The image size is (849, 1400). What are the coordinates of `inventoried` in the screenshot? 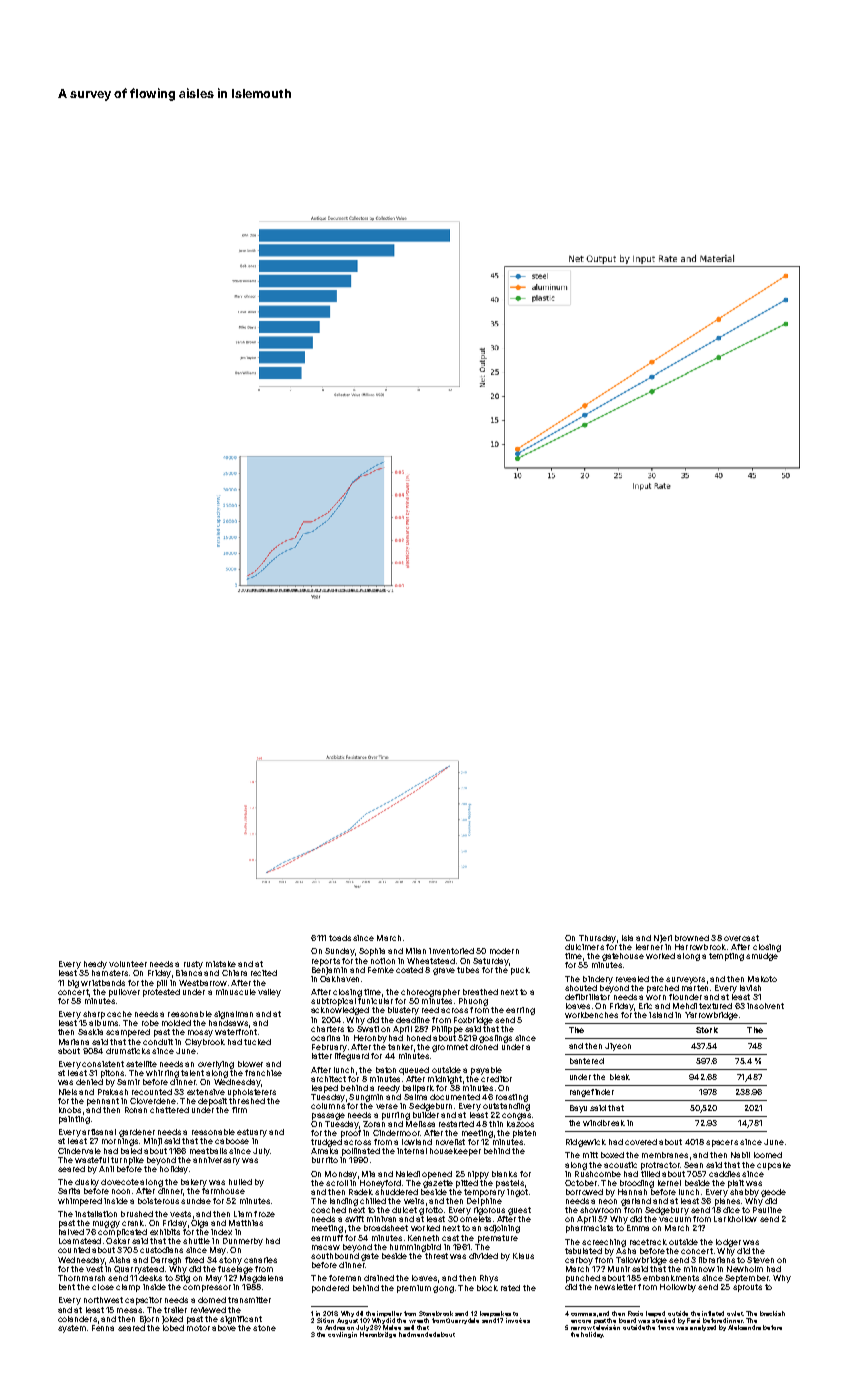 It's located at (451, 951).
